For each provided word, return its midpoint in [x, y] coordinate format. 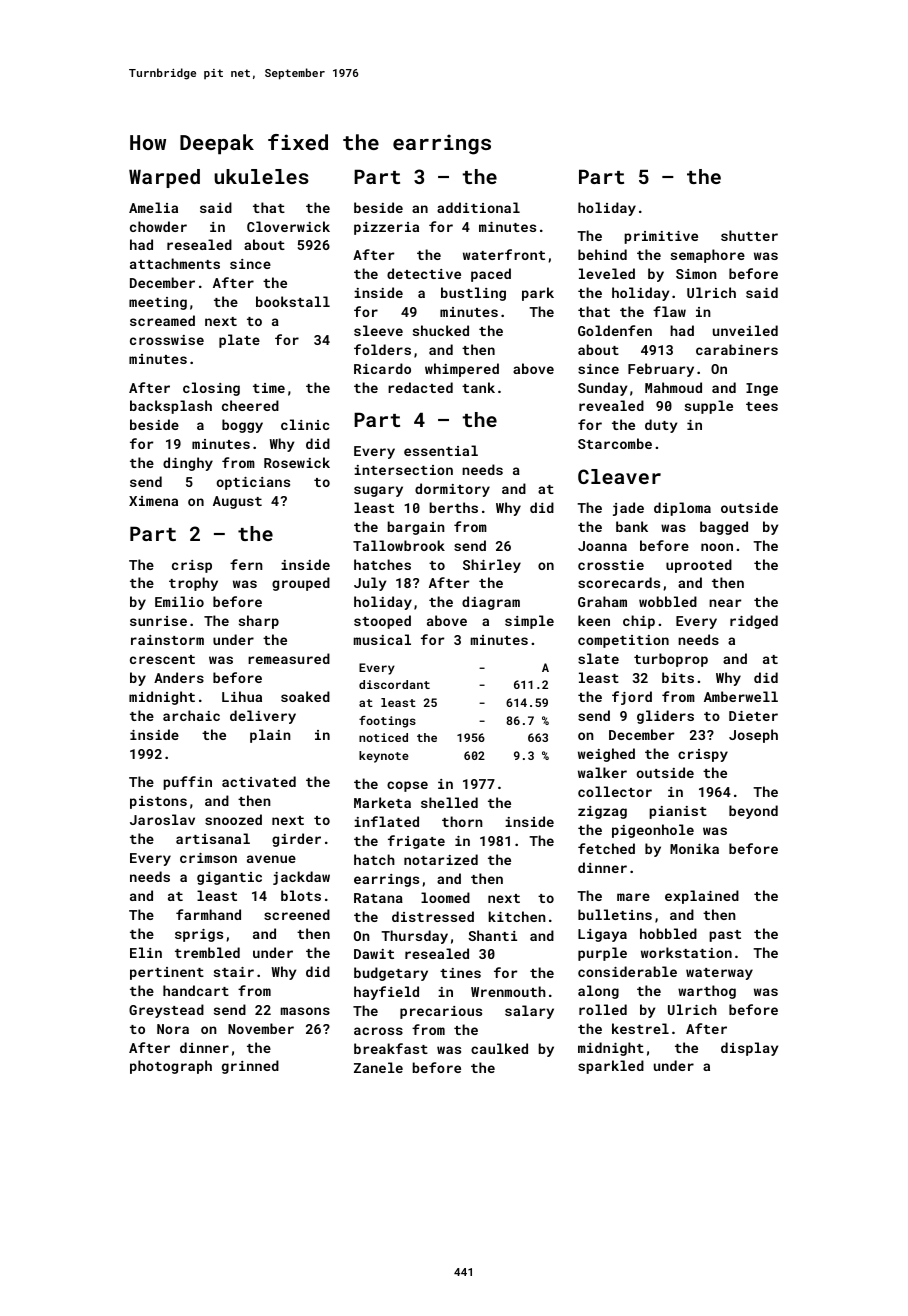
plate [239, 341]
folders [382, 349]
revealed [611, 405]
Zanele [378, 1067]
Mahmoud [673, 387]
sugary [378, 491]
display [749, 1049]
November [261, 1028]
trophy [193, 584]
